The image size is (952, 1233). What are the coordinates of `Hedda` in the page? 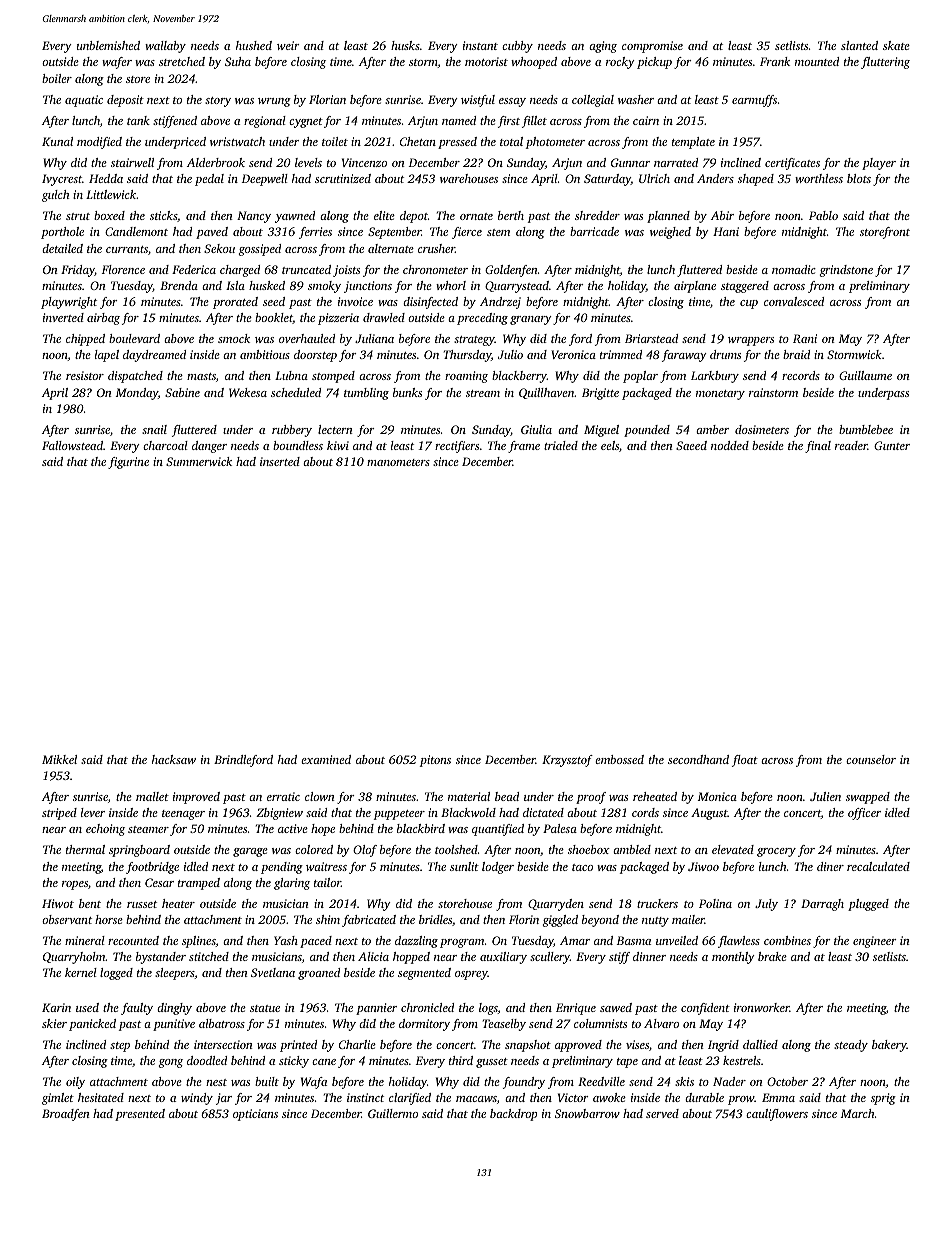 It's located at (106, 178).
